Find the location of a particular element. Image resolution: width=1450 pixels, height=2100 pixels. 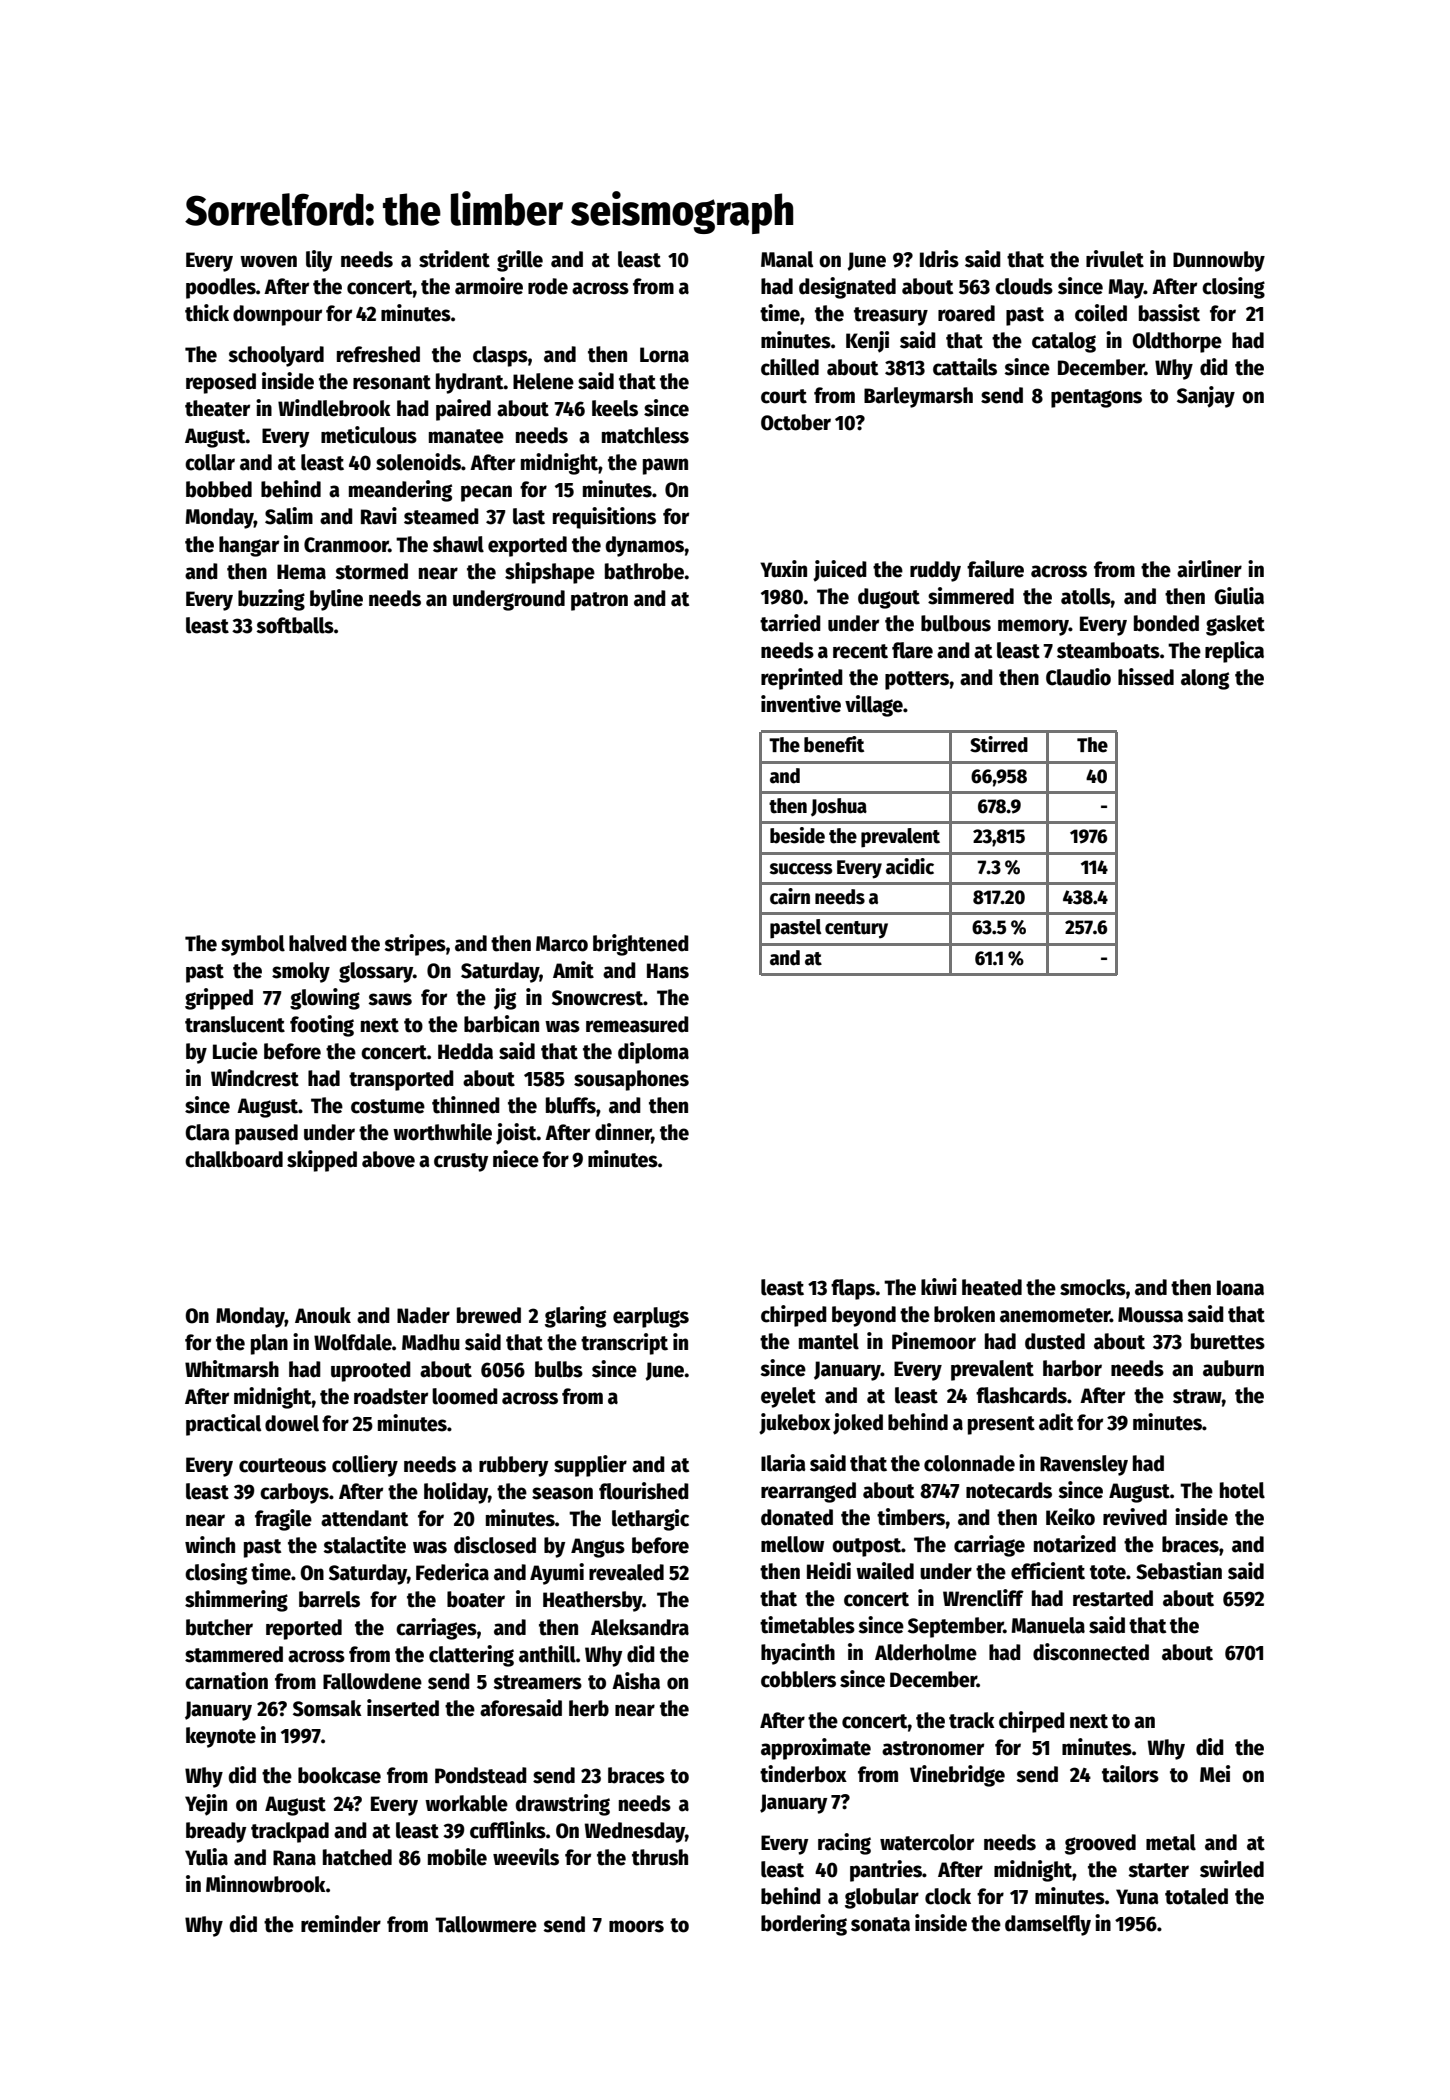

diploma is located at coordinates (653, 1053).
